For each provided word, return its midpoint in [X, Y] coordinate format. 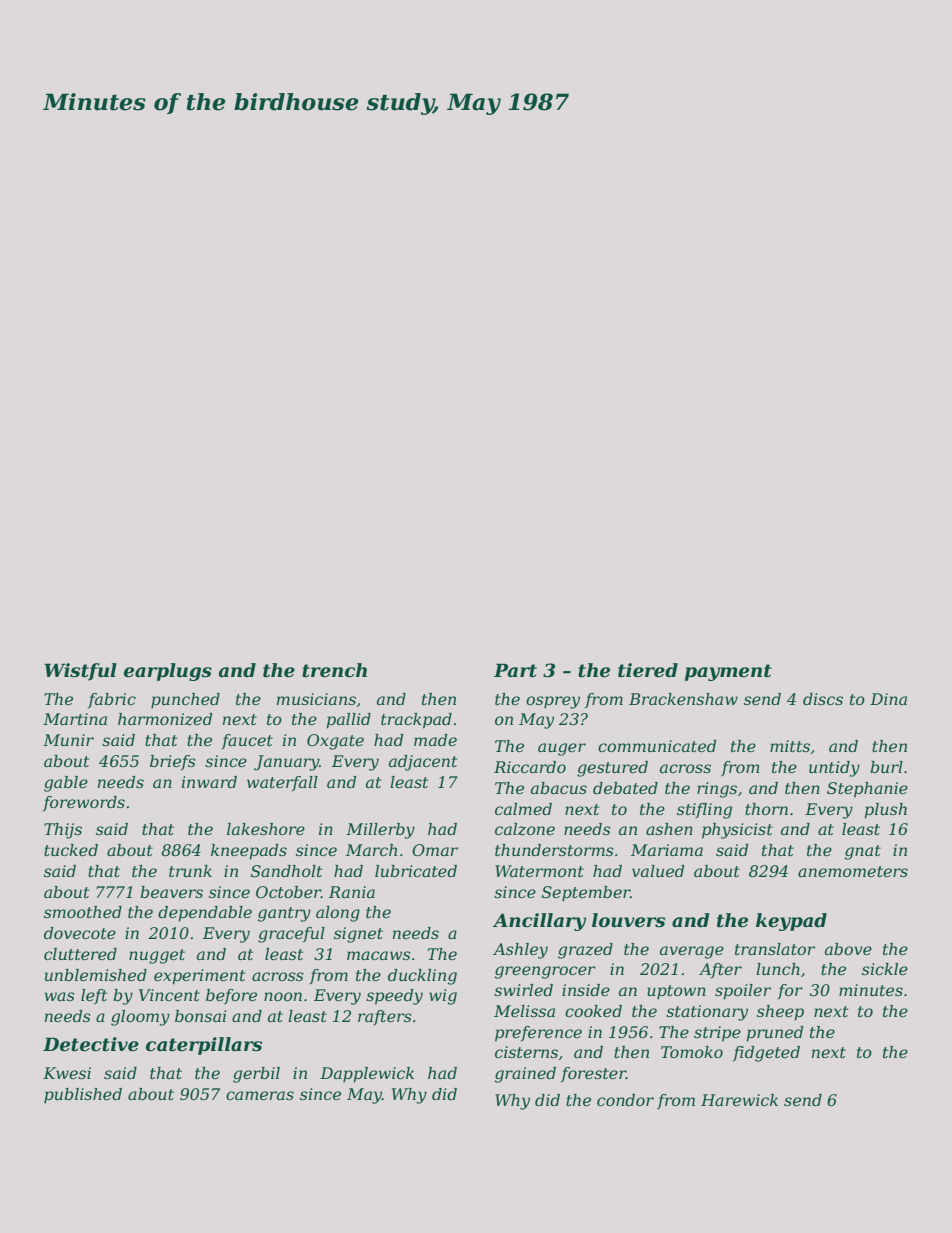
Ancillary [539, 922]
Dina [888, 699]
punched [185, 701]
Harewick [739, 1100]
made [435, 740]
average [692, 952]
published [83, 1096]
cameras [260, 1095]
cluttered [80, 954]
